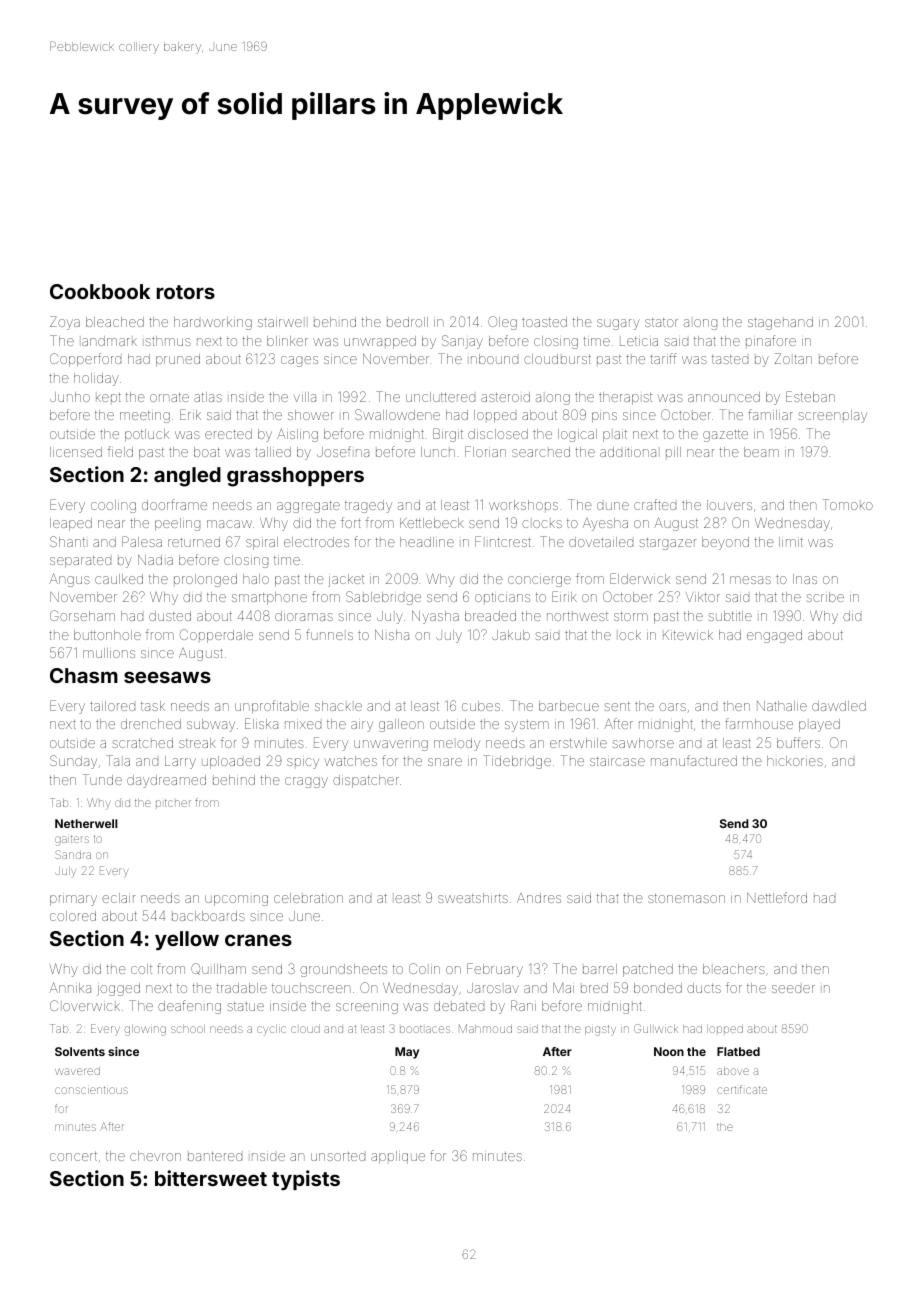  I want to click on Netherwell, so click(86, 823).
